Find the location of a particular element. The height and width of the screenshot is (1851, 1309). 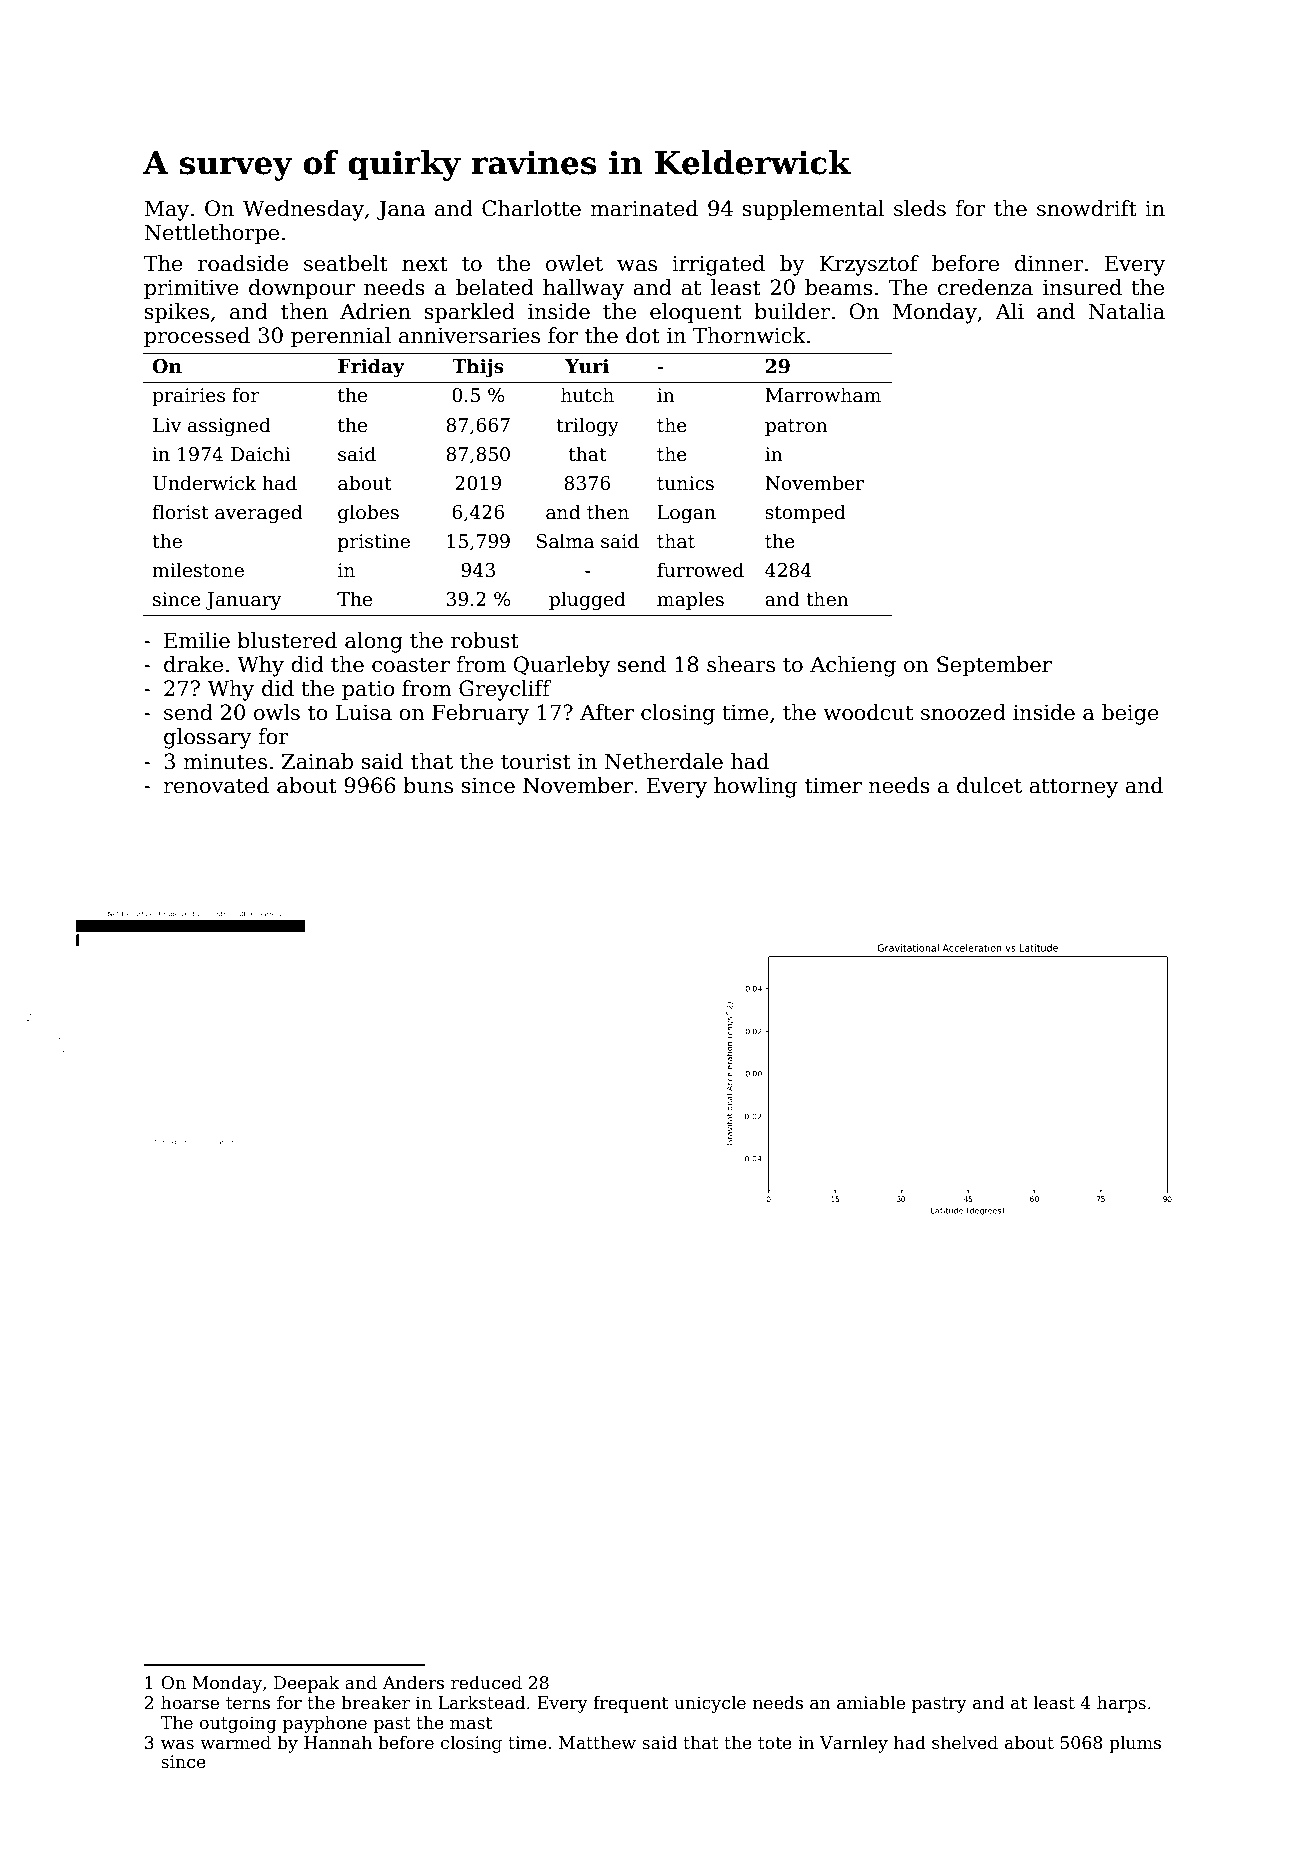

attorney is located at coordinates (1073, 788).
